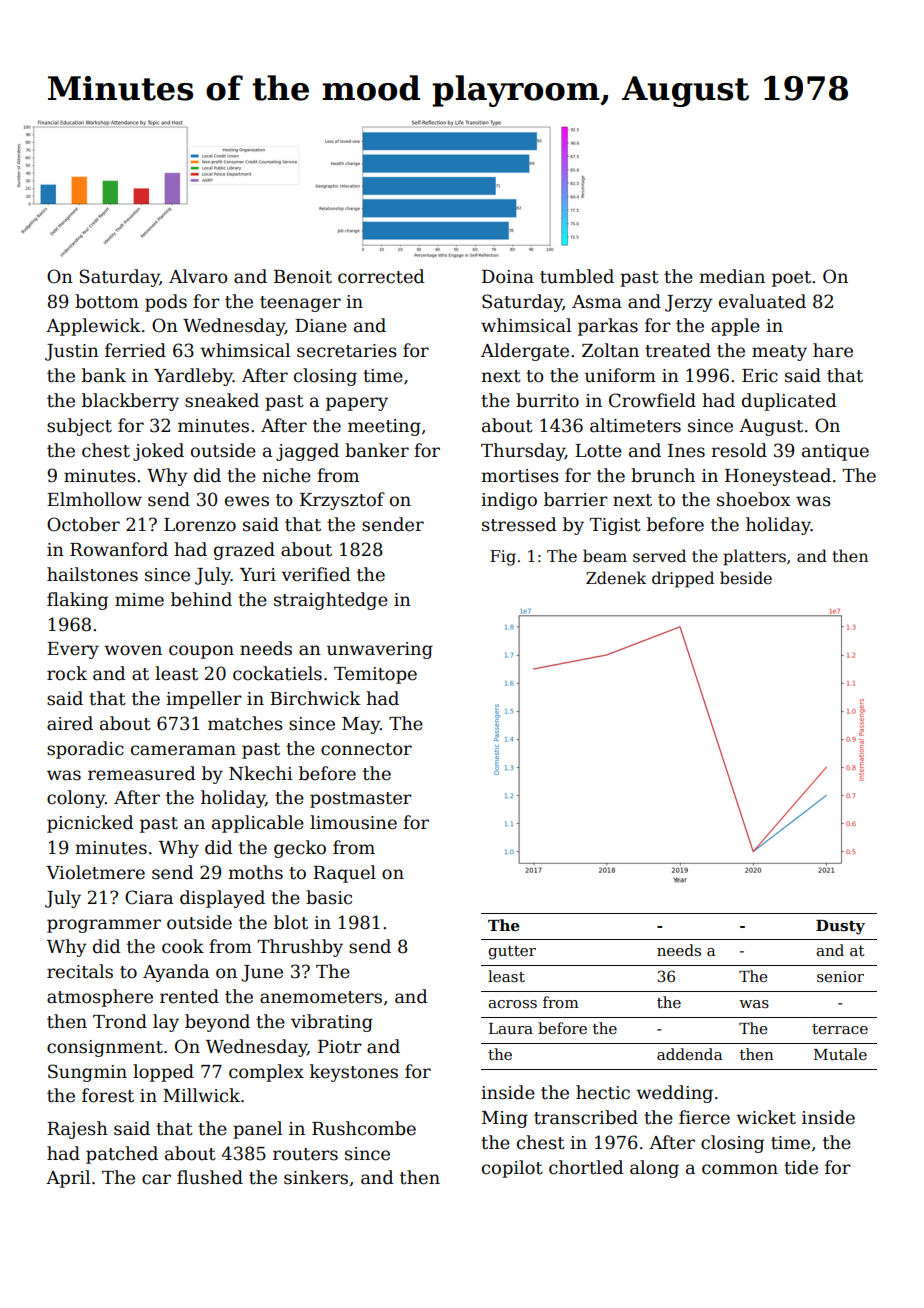 This page has height=1308, width=924. I want to click on panel, so click(257, 1130).
